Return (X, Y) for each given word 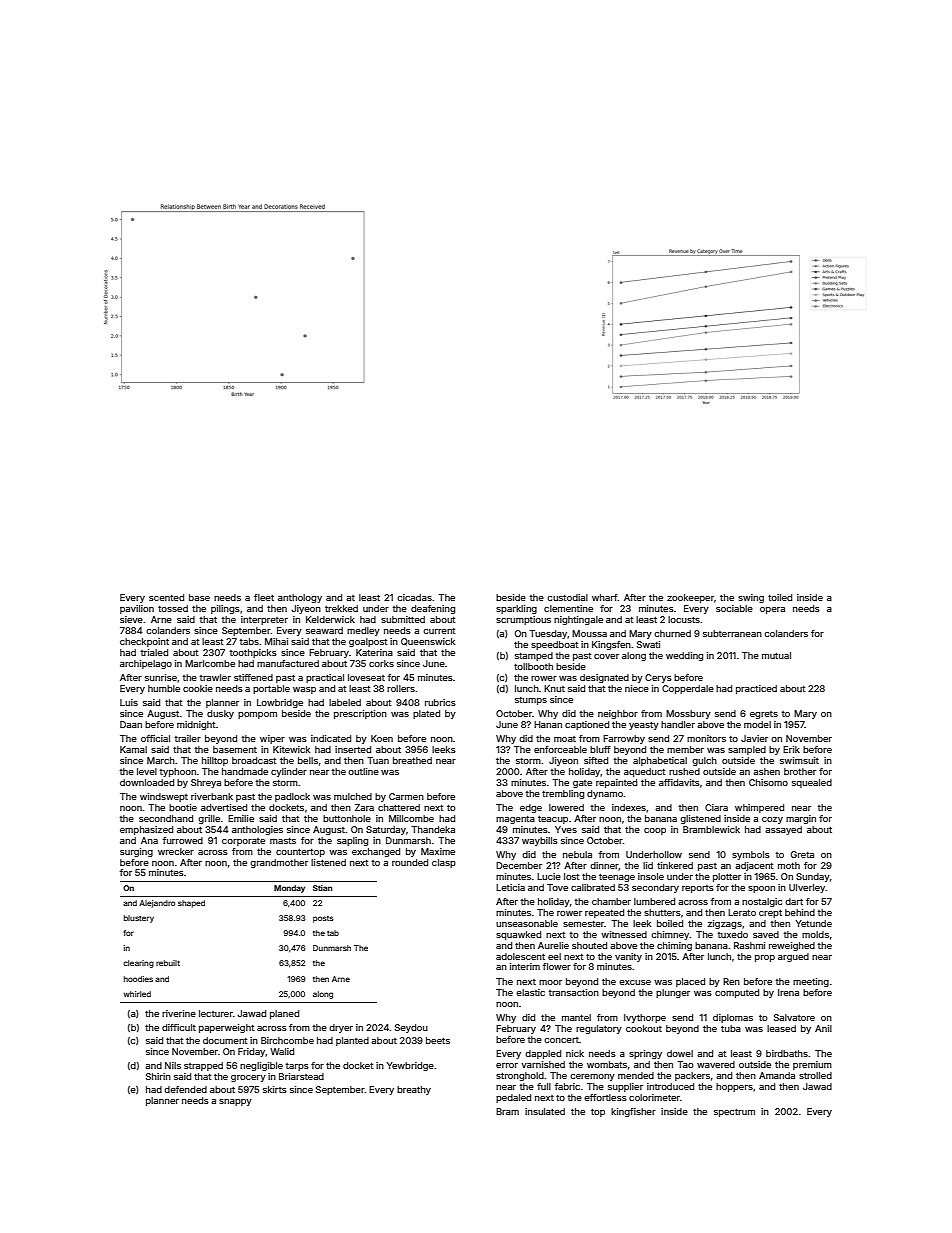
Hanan (548, 724)
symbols (751, 855)
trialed (154, 652)
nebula (577, 854)
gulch (704, 761)
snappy (235, 1102)
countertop (300, 852)
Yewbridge (410, 1066)
